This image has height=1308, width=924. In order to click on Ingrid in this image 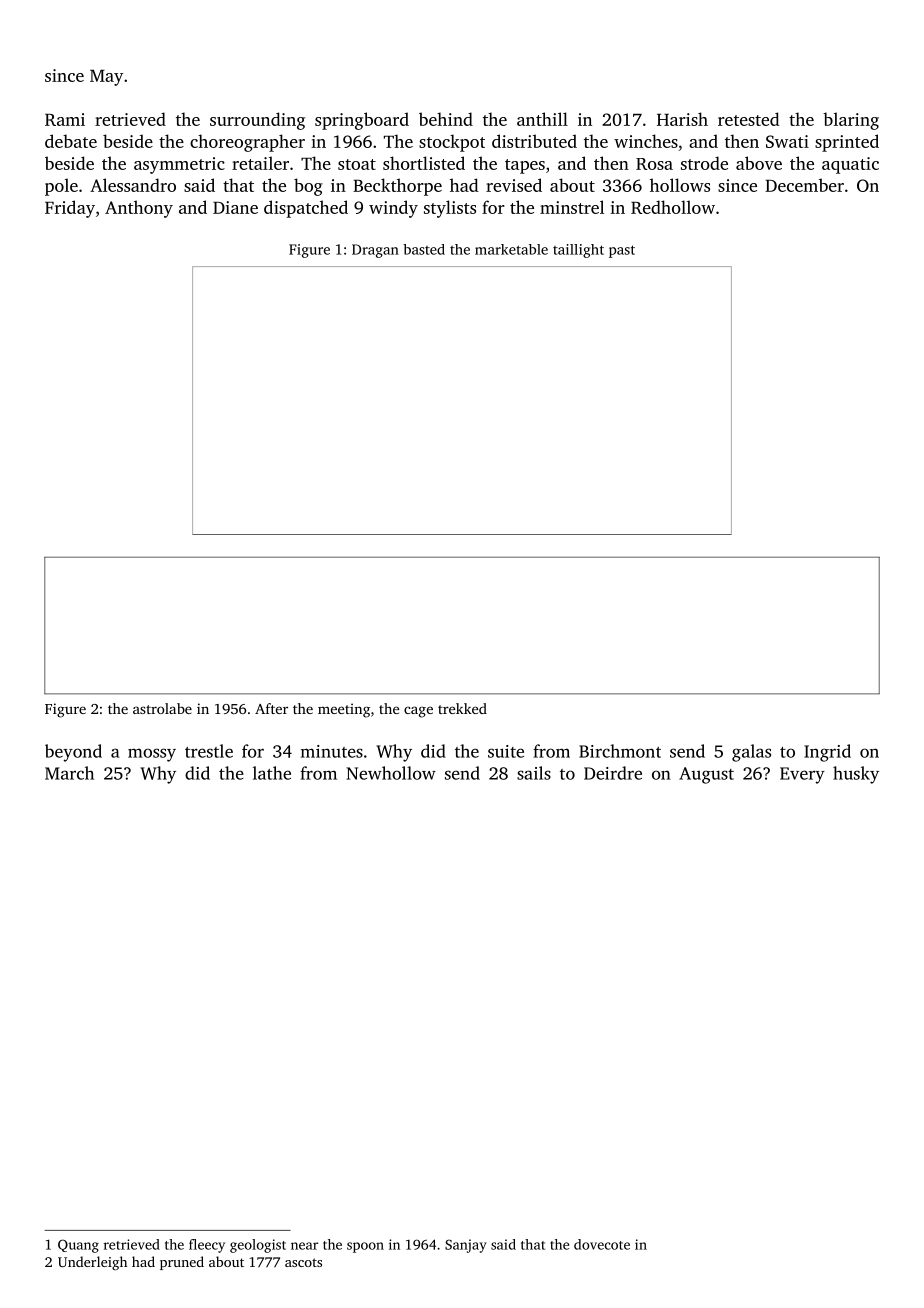, I will do `click(827, 753)`.
